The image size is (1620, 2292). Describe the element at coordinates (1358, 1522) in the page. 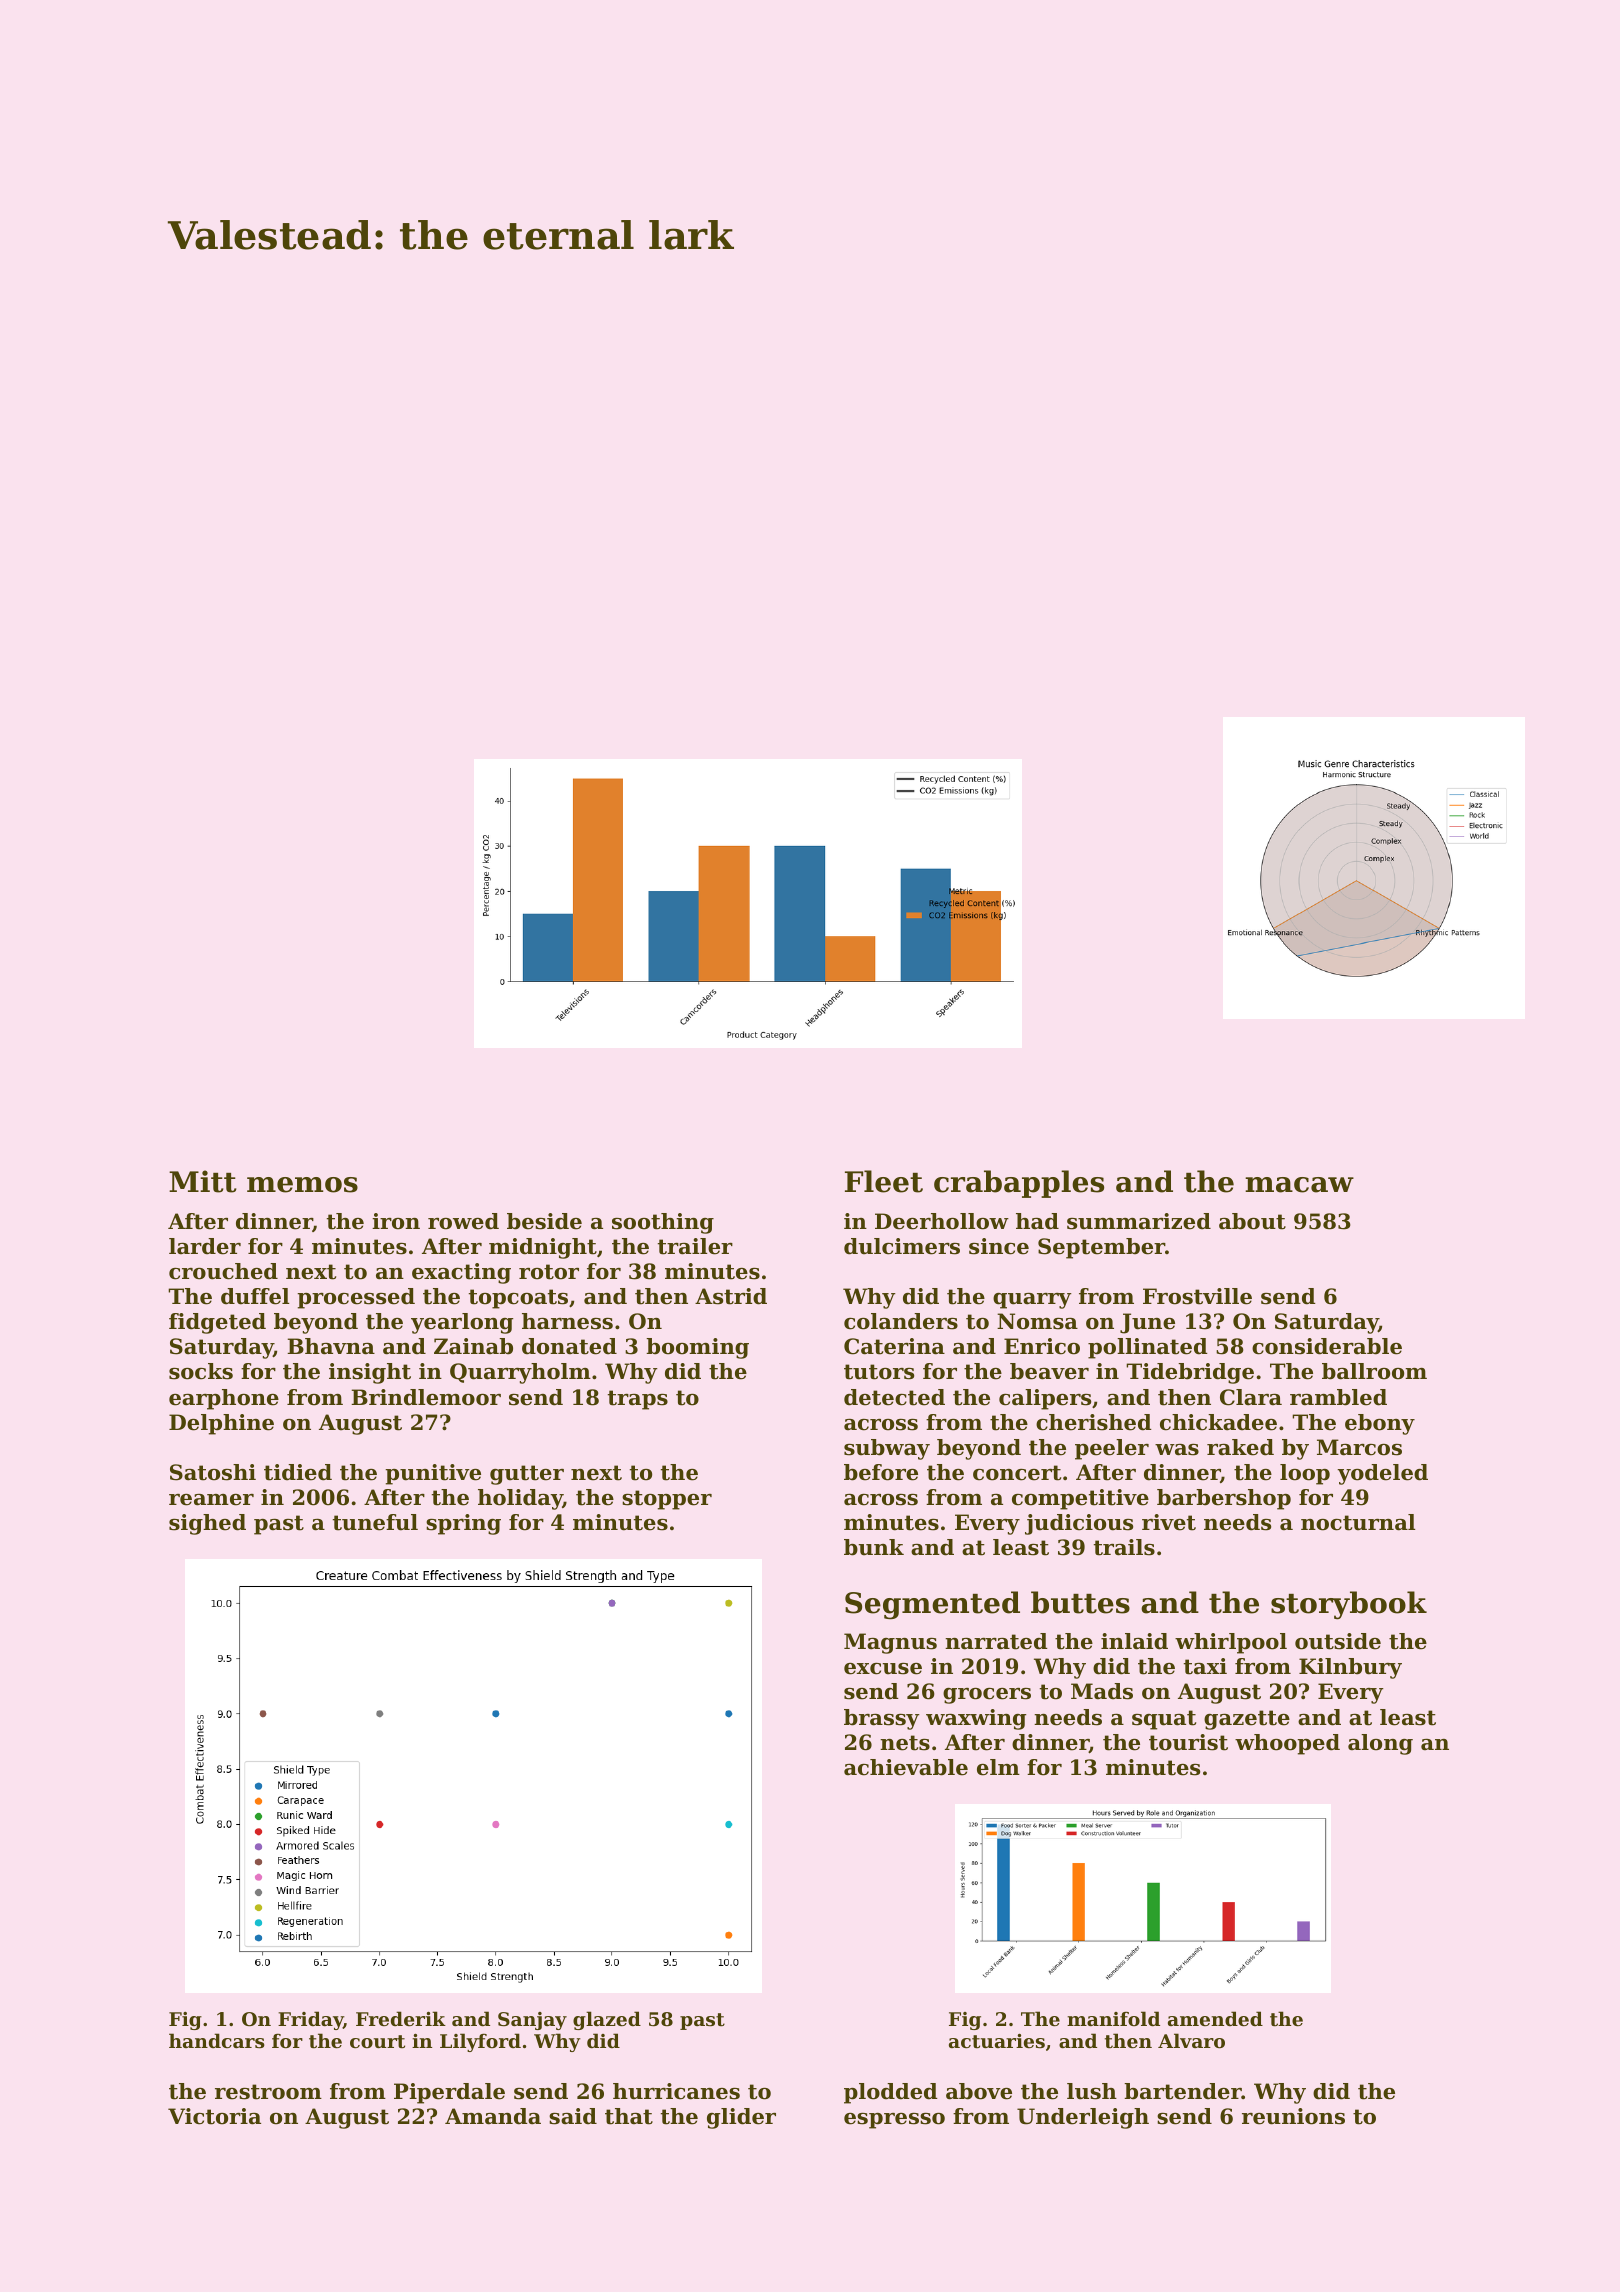

I see `nocturnal` at that location.
